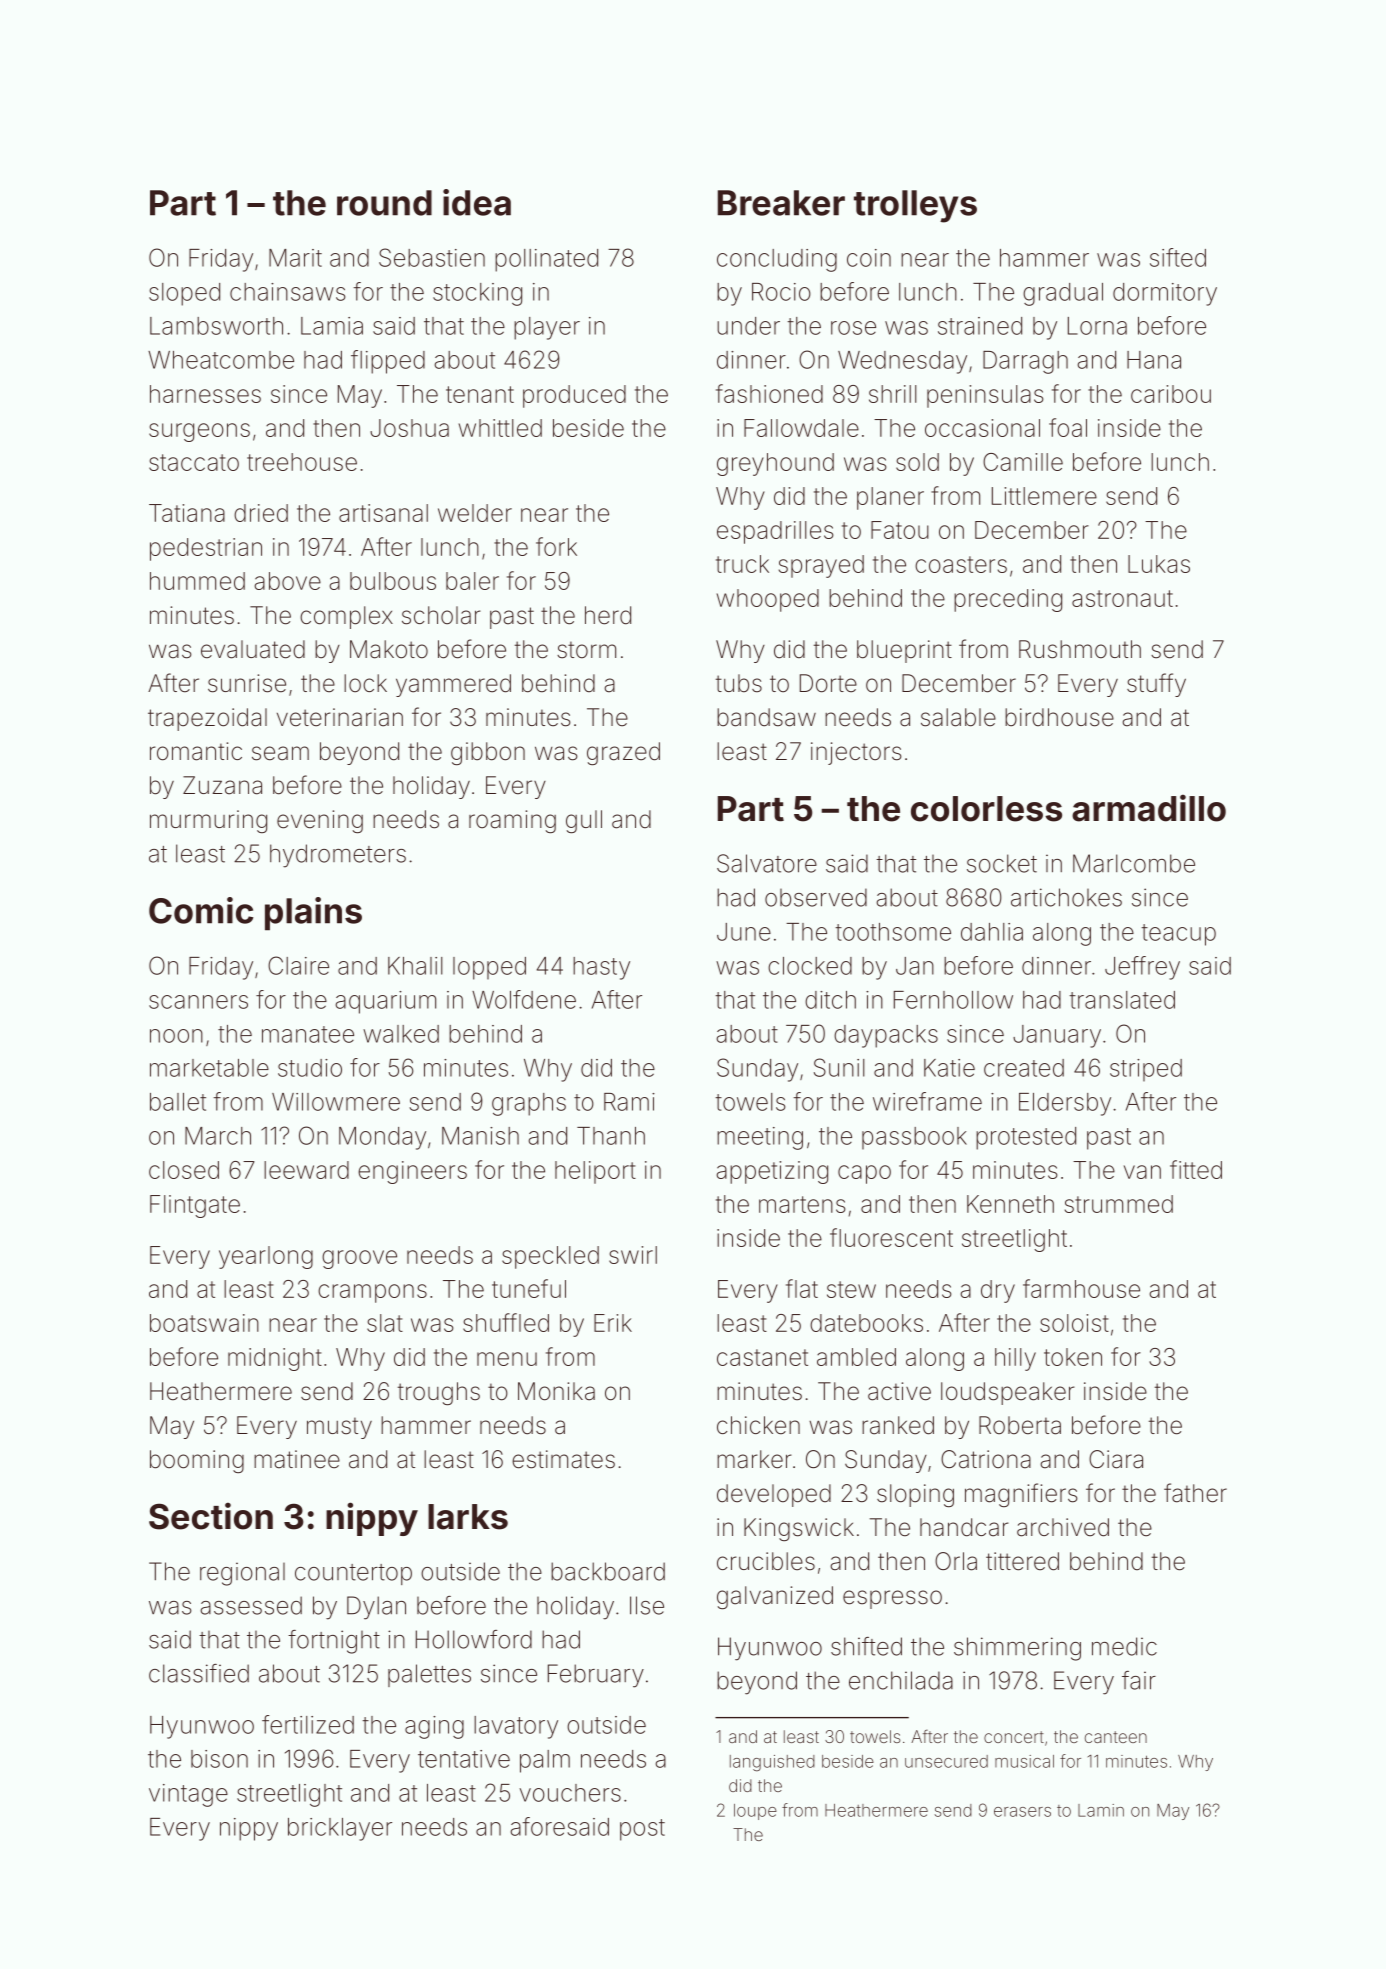 This screenshot has width=1386, height=1969. Describe the element at coordinates (184, 294) in the screenshot. I see `sloped` at that location.
